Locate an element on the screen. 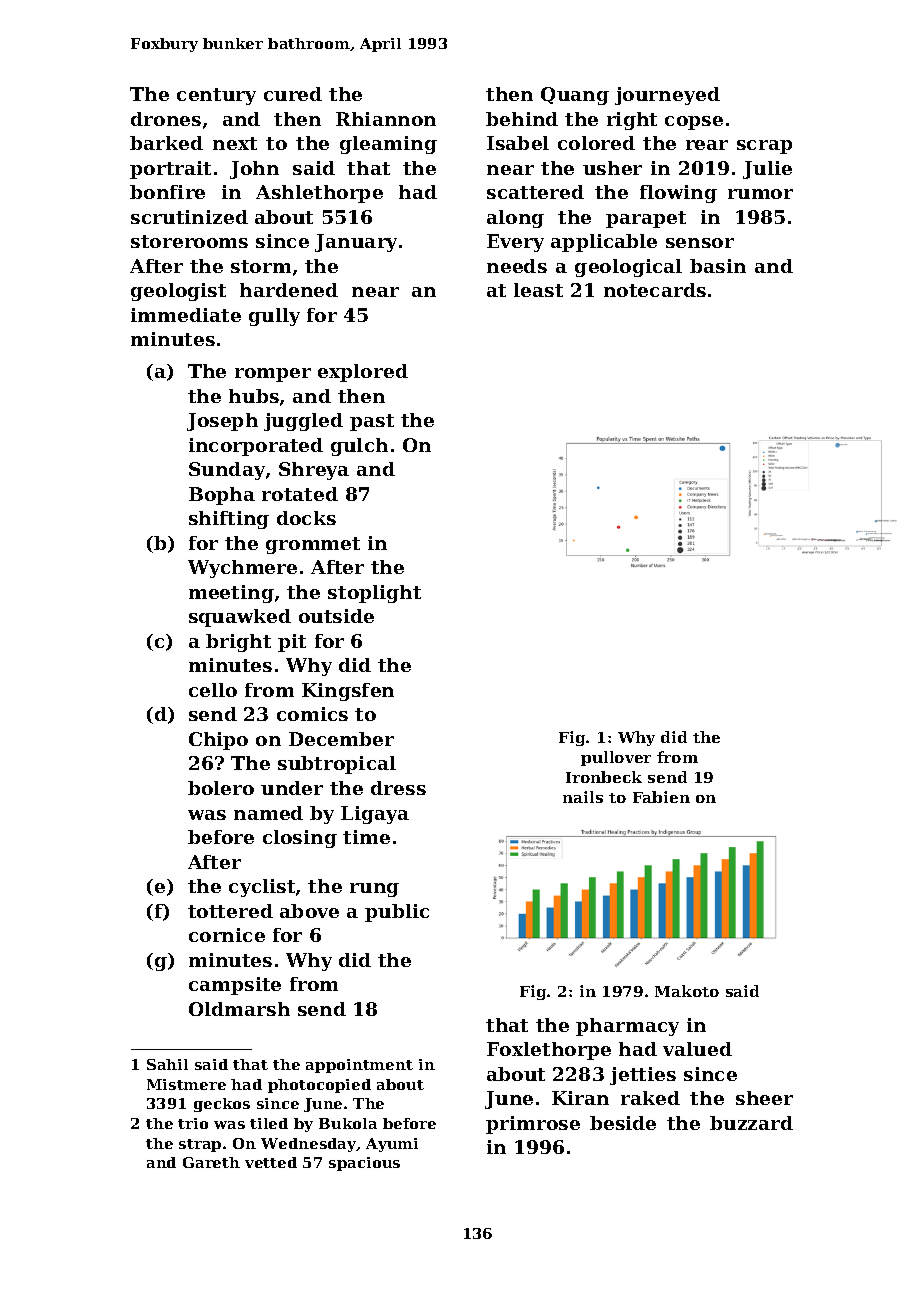  buzzard is located at coordinates (751, 1123).
